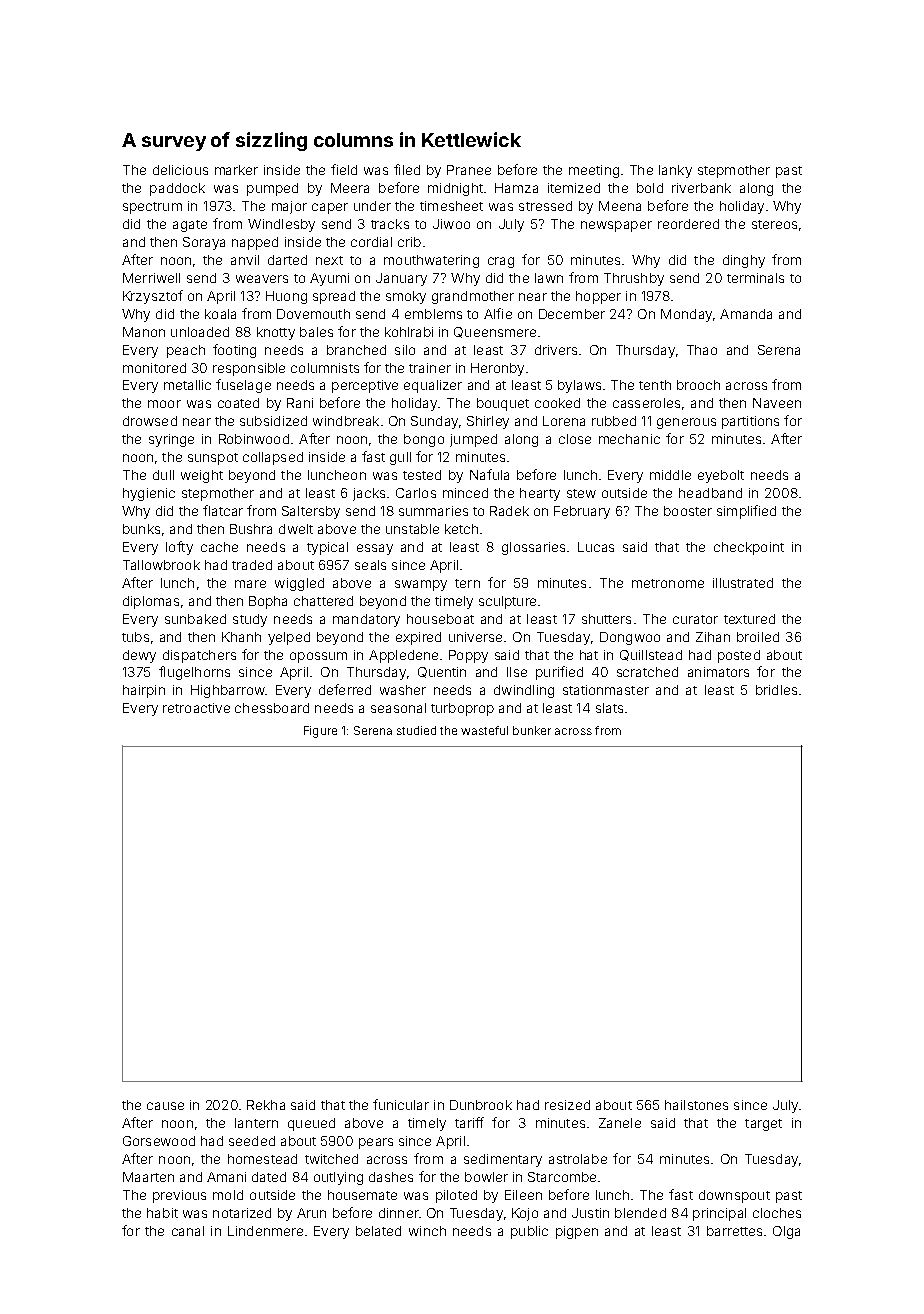 Image resolution: width=924 pixels, height=1314 pixels. What do you see at coordinates (196, 708) in the screenshot?
I see `retroactive` at bounding box center [196, 708].
